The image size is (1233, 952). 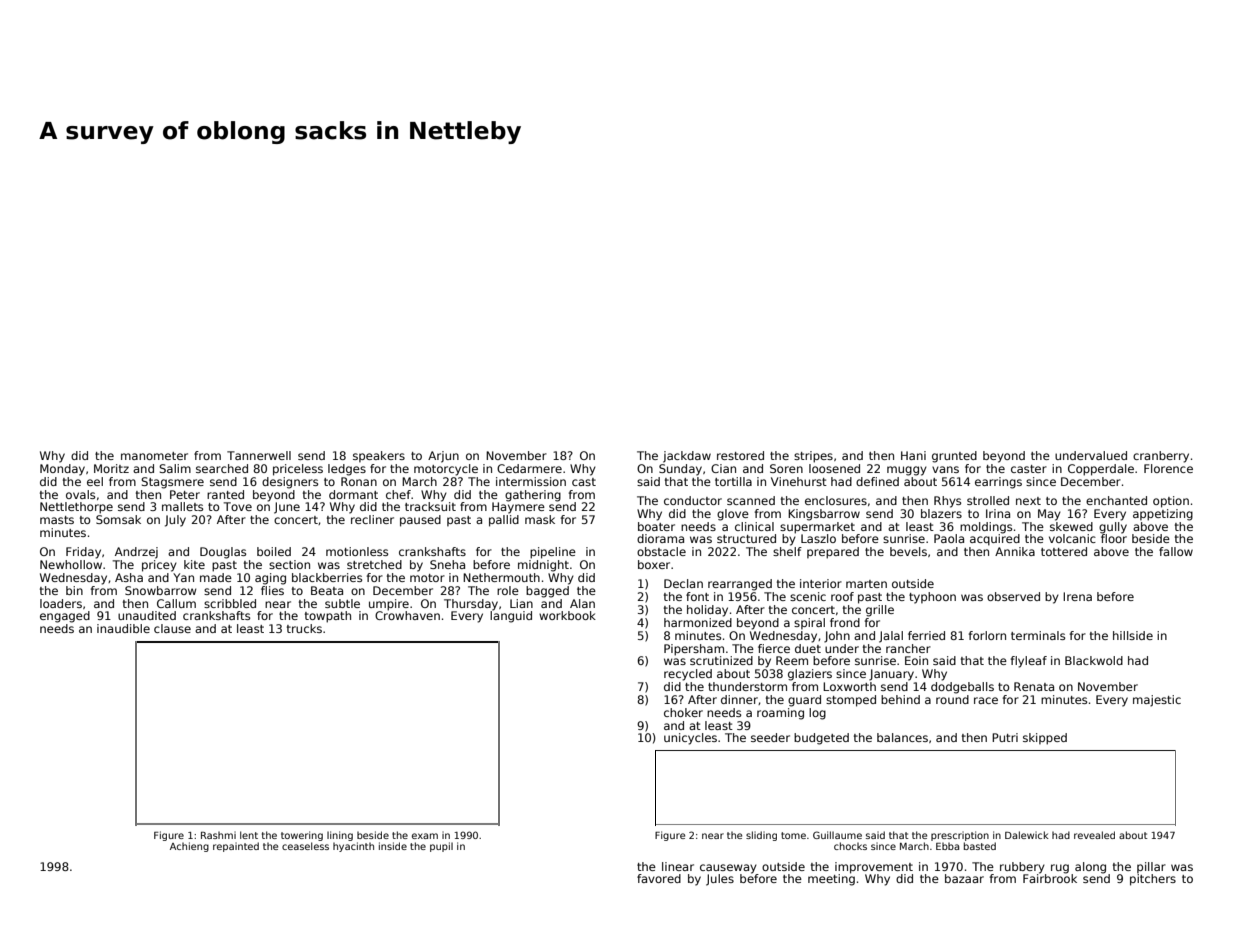 I want to click on skipped, so click(x=1045, y=739).
